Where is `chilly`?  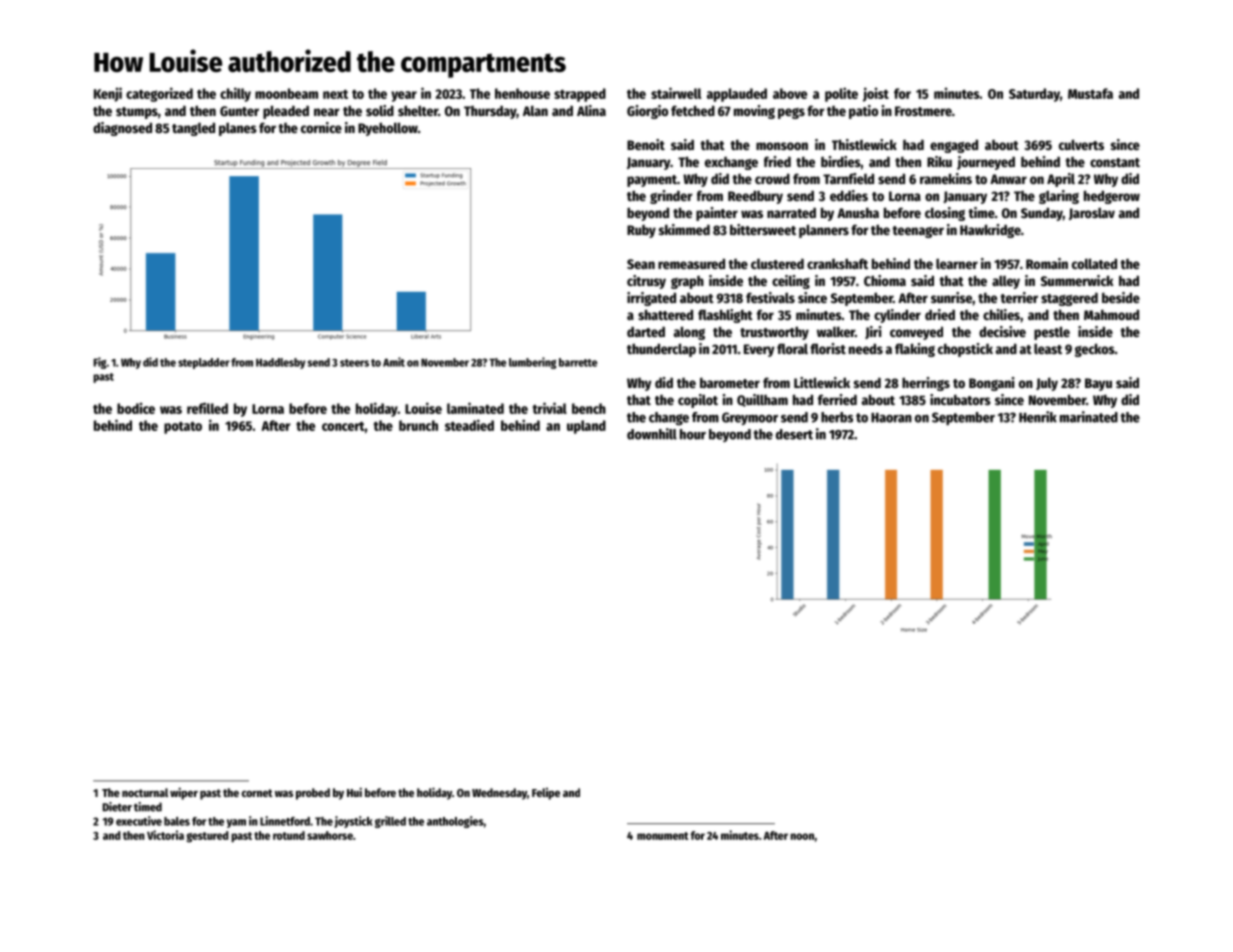
chilly is located at coordinates (235, 94).
